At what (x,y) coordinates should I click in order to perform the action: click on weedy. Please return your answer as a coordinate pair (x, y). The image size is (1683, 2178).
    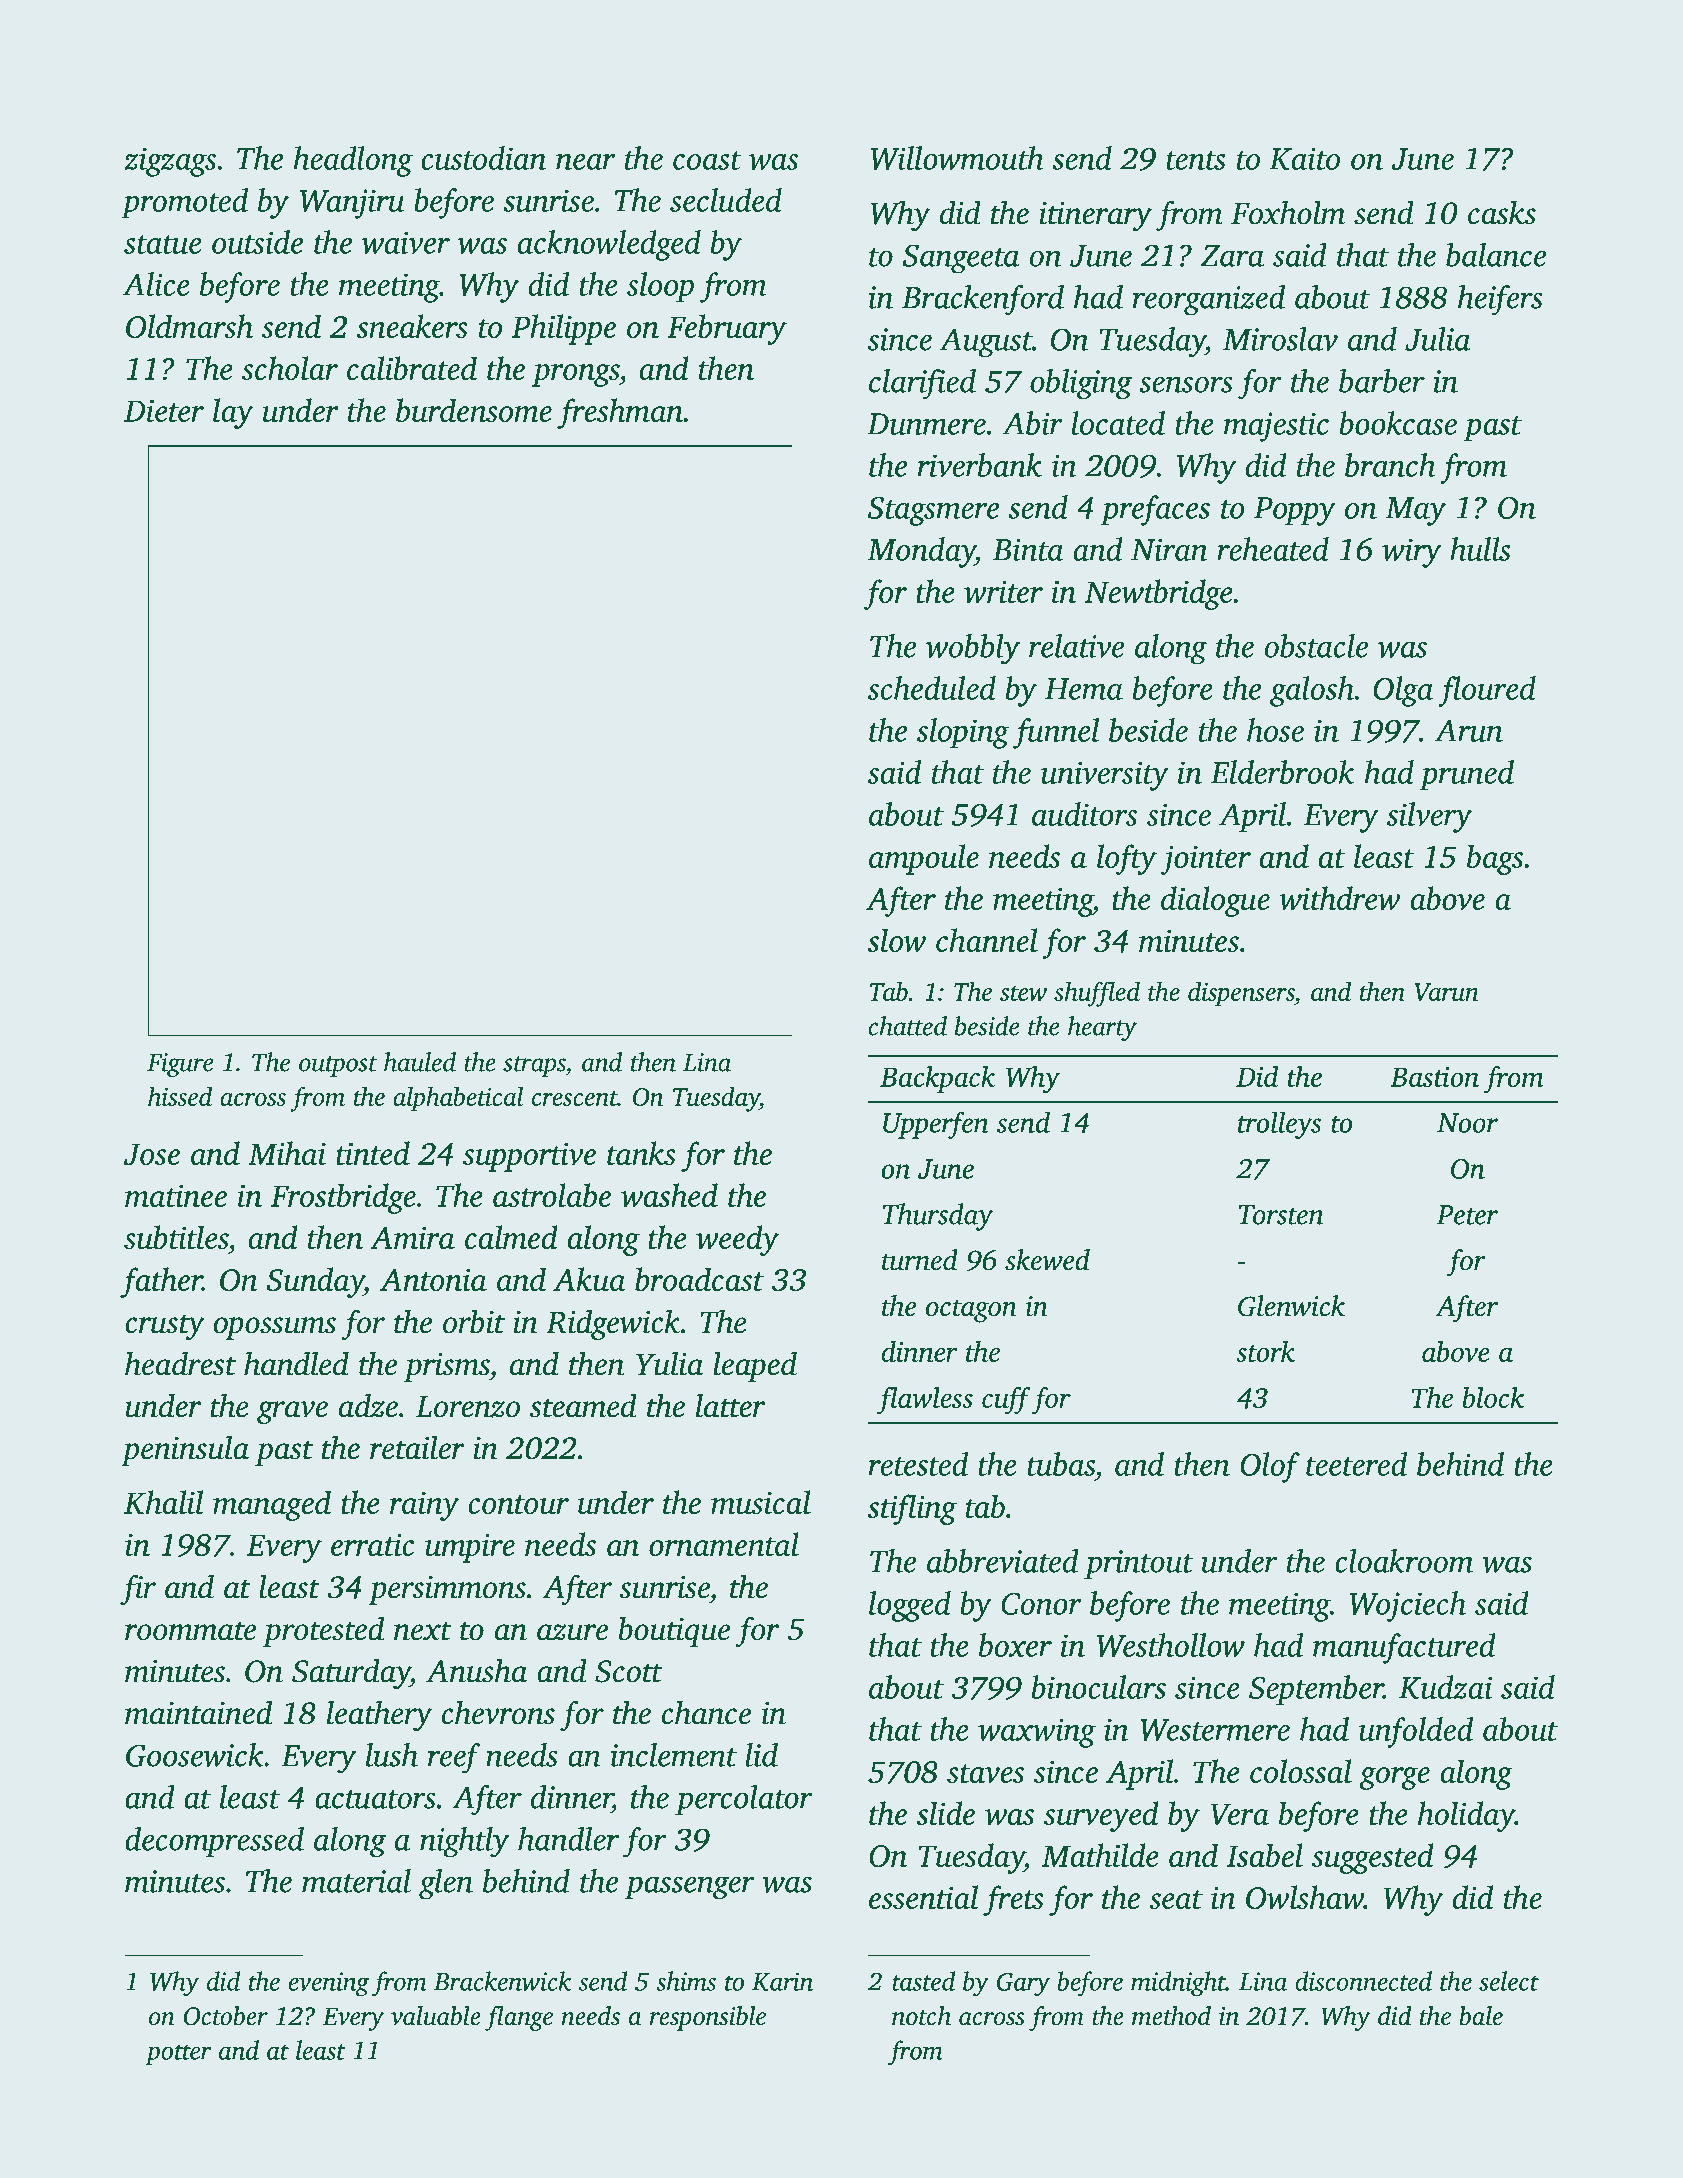
    Looking at the image, I should click on (737, 1240).
